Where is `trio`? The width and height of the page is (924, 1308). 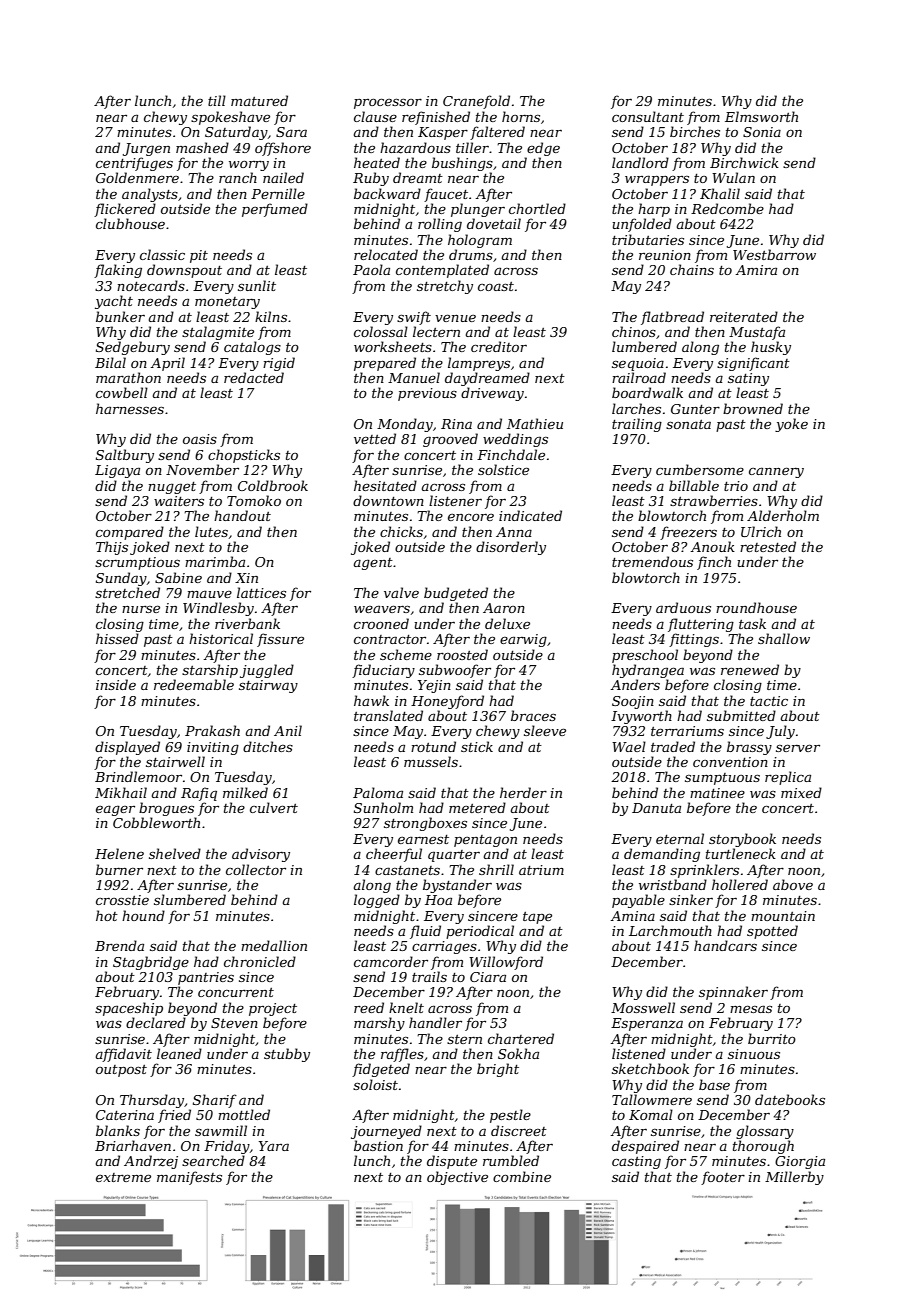 trio is located at coordinates (736, 486).
